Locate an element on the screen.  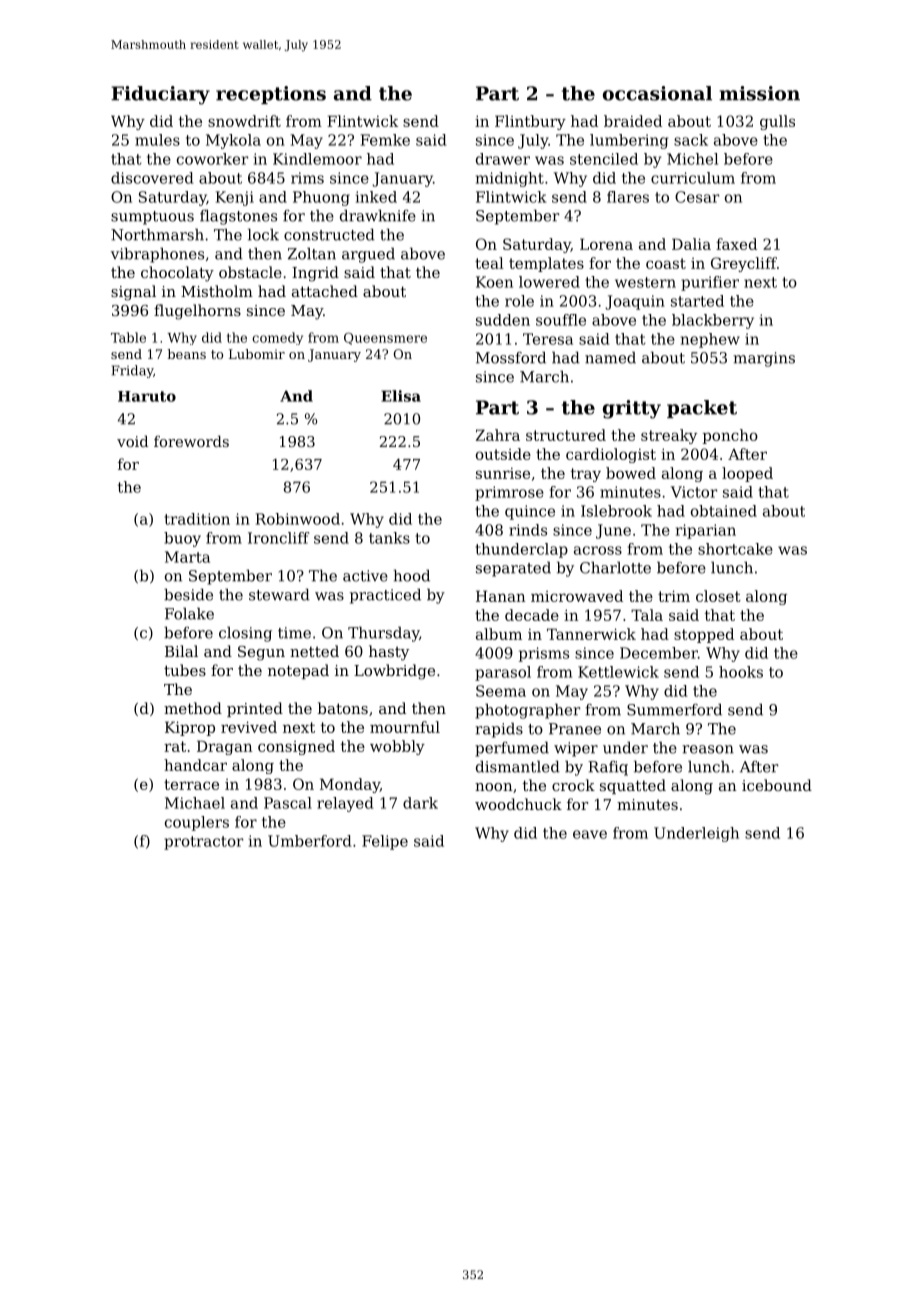
mission is located at coordinates (759, 93).
